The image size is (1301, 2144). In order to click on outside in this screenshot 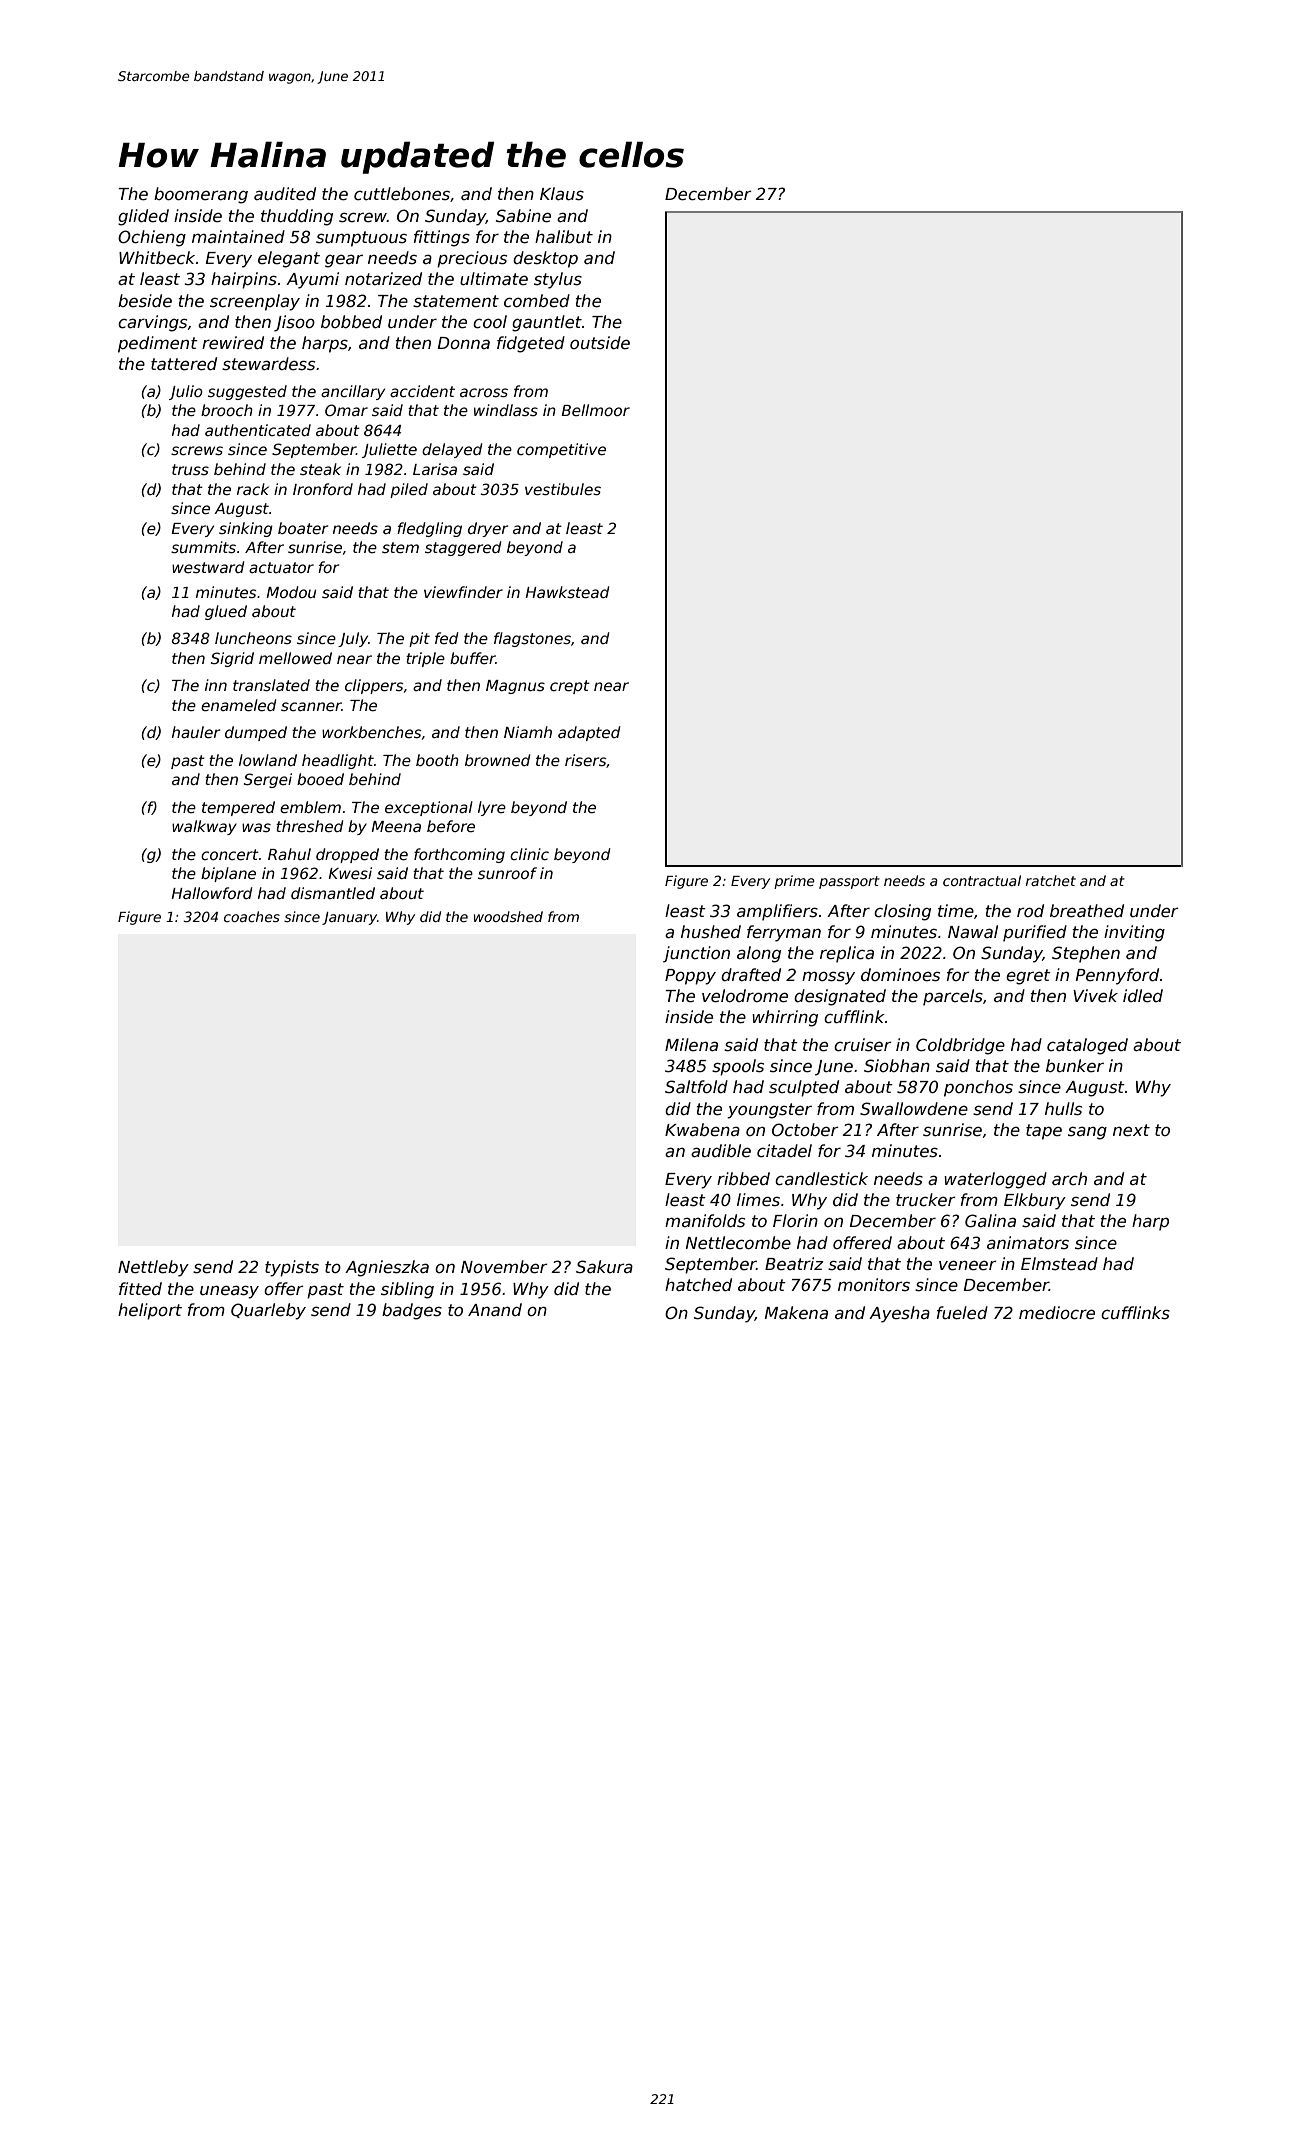, I will do `click(600, 342)`.
